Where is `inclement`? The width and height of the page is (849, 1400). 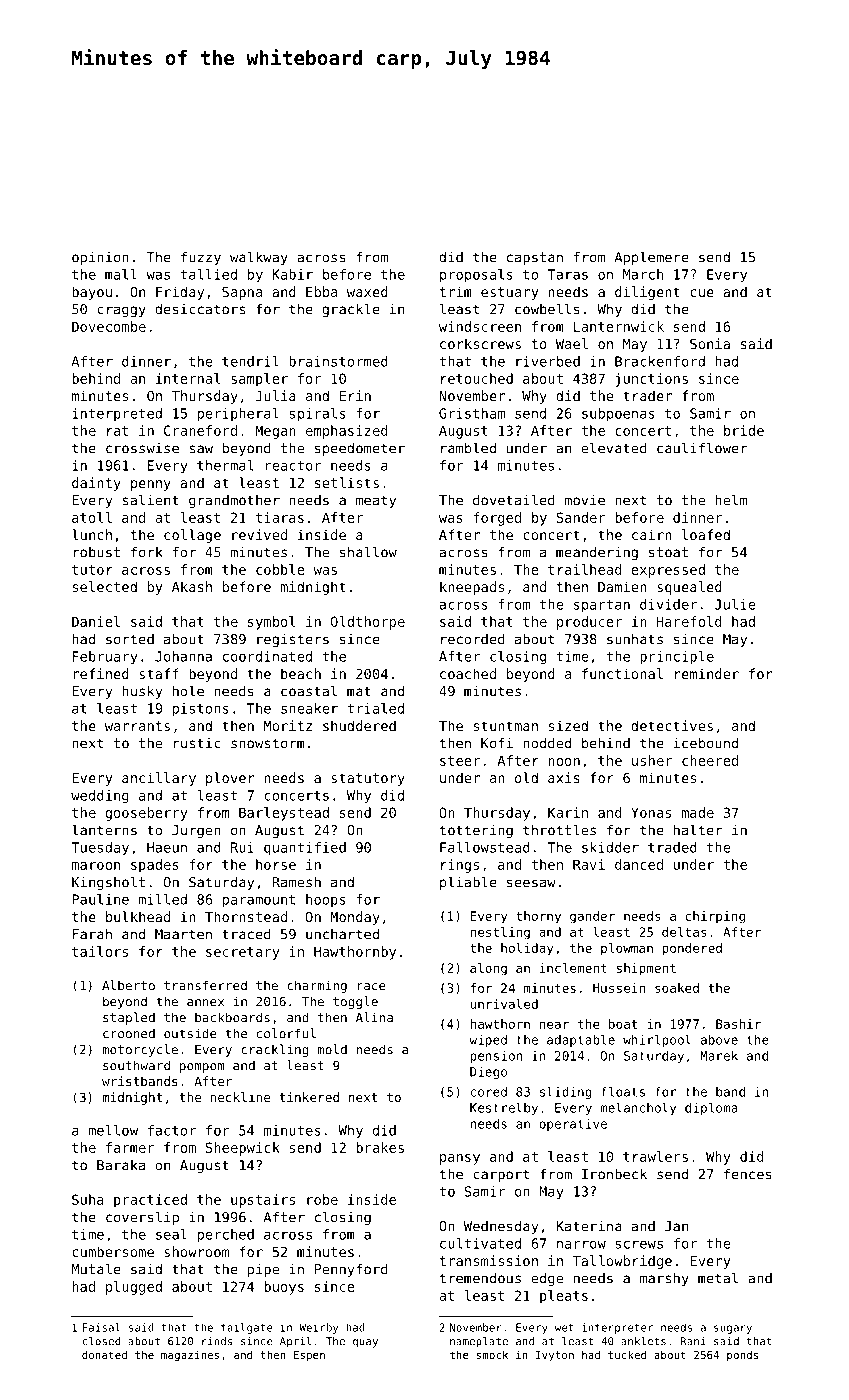 inclement is located at coordinates (573, 968).
